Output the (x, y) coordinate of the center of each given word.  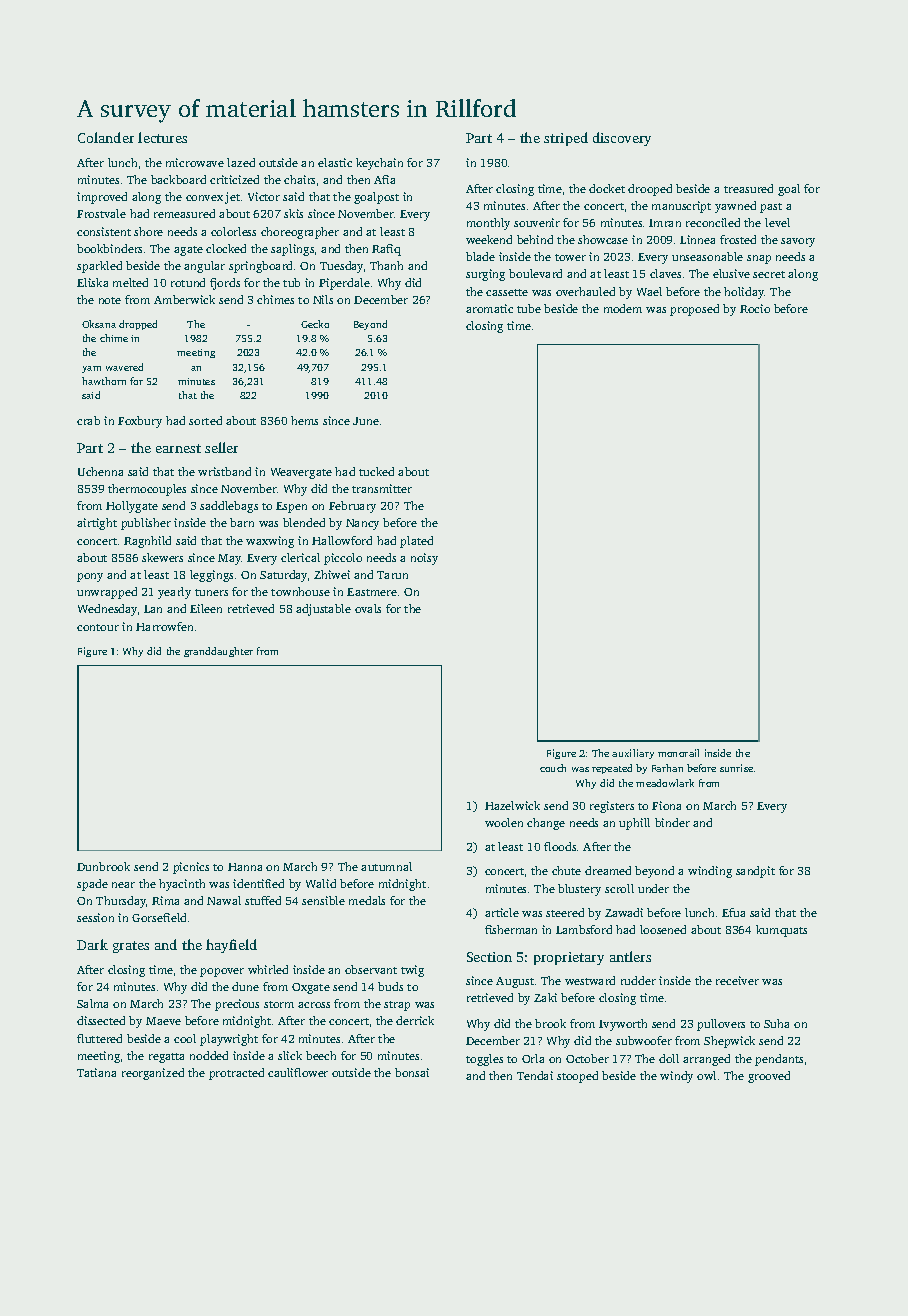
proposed (694, 310)
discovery (622, 139)
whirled (268, 969)
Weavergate (301, 473)
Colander (106, 137)
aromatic (489, 308)
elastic (335, 162)
